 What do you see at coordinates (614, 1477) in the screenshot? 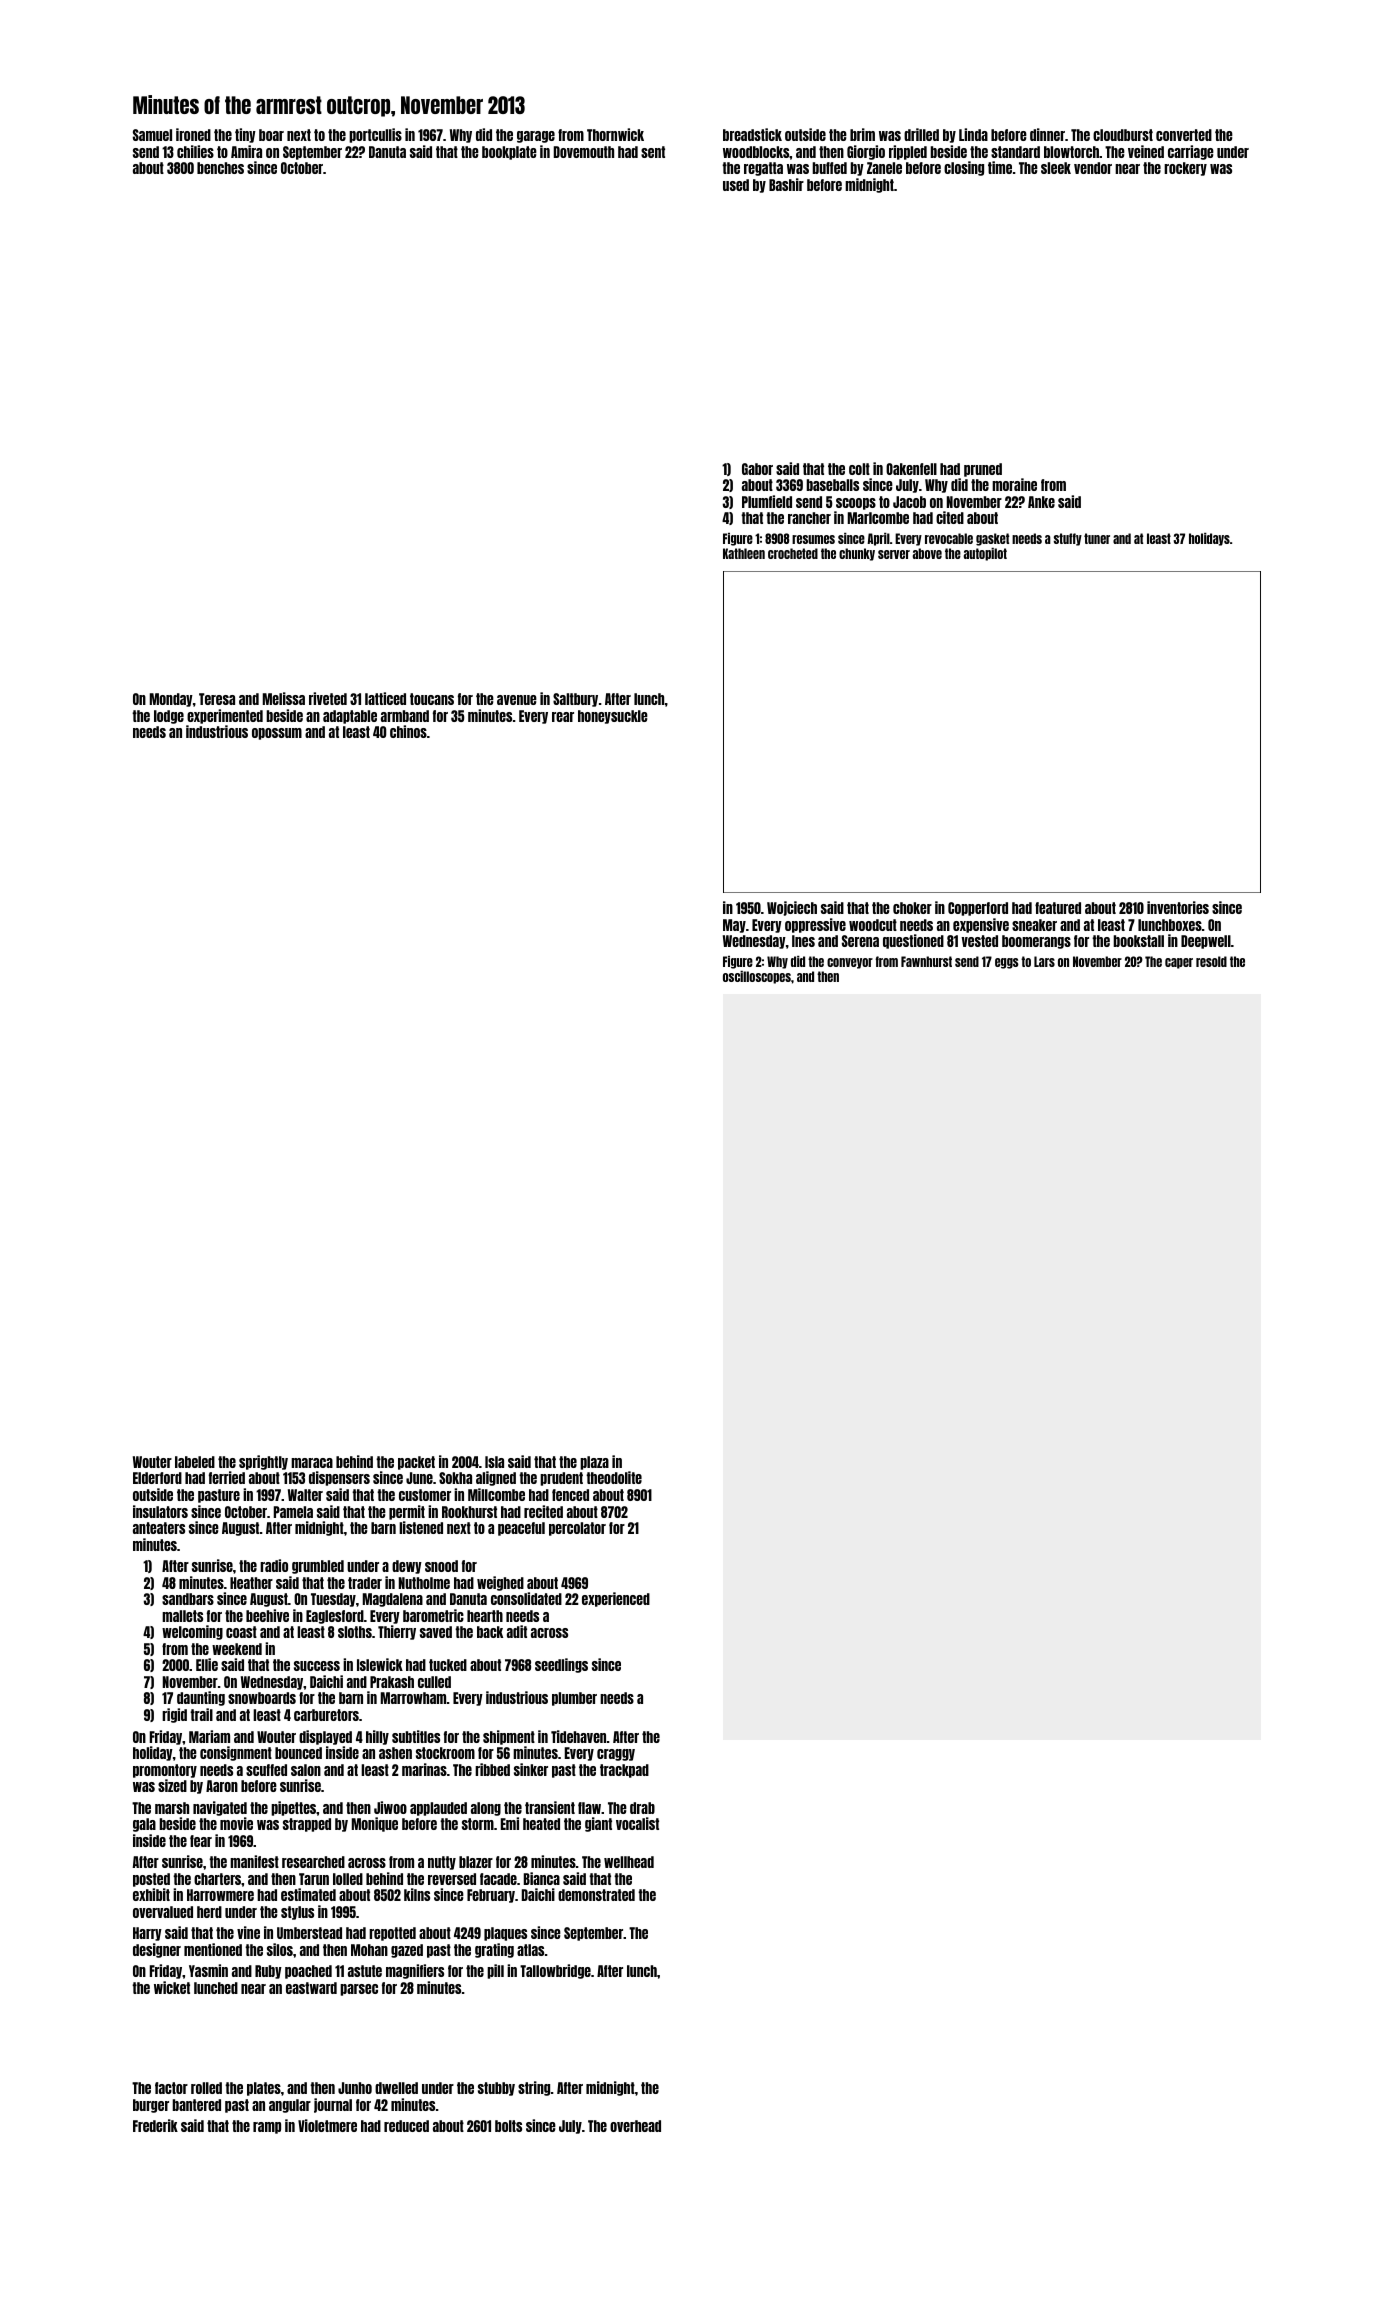
I see `theodolite` at bounding box center [614, 1477].
